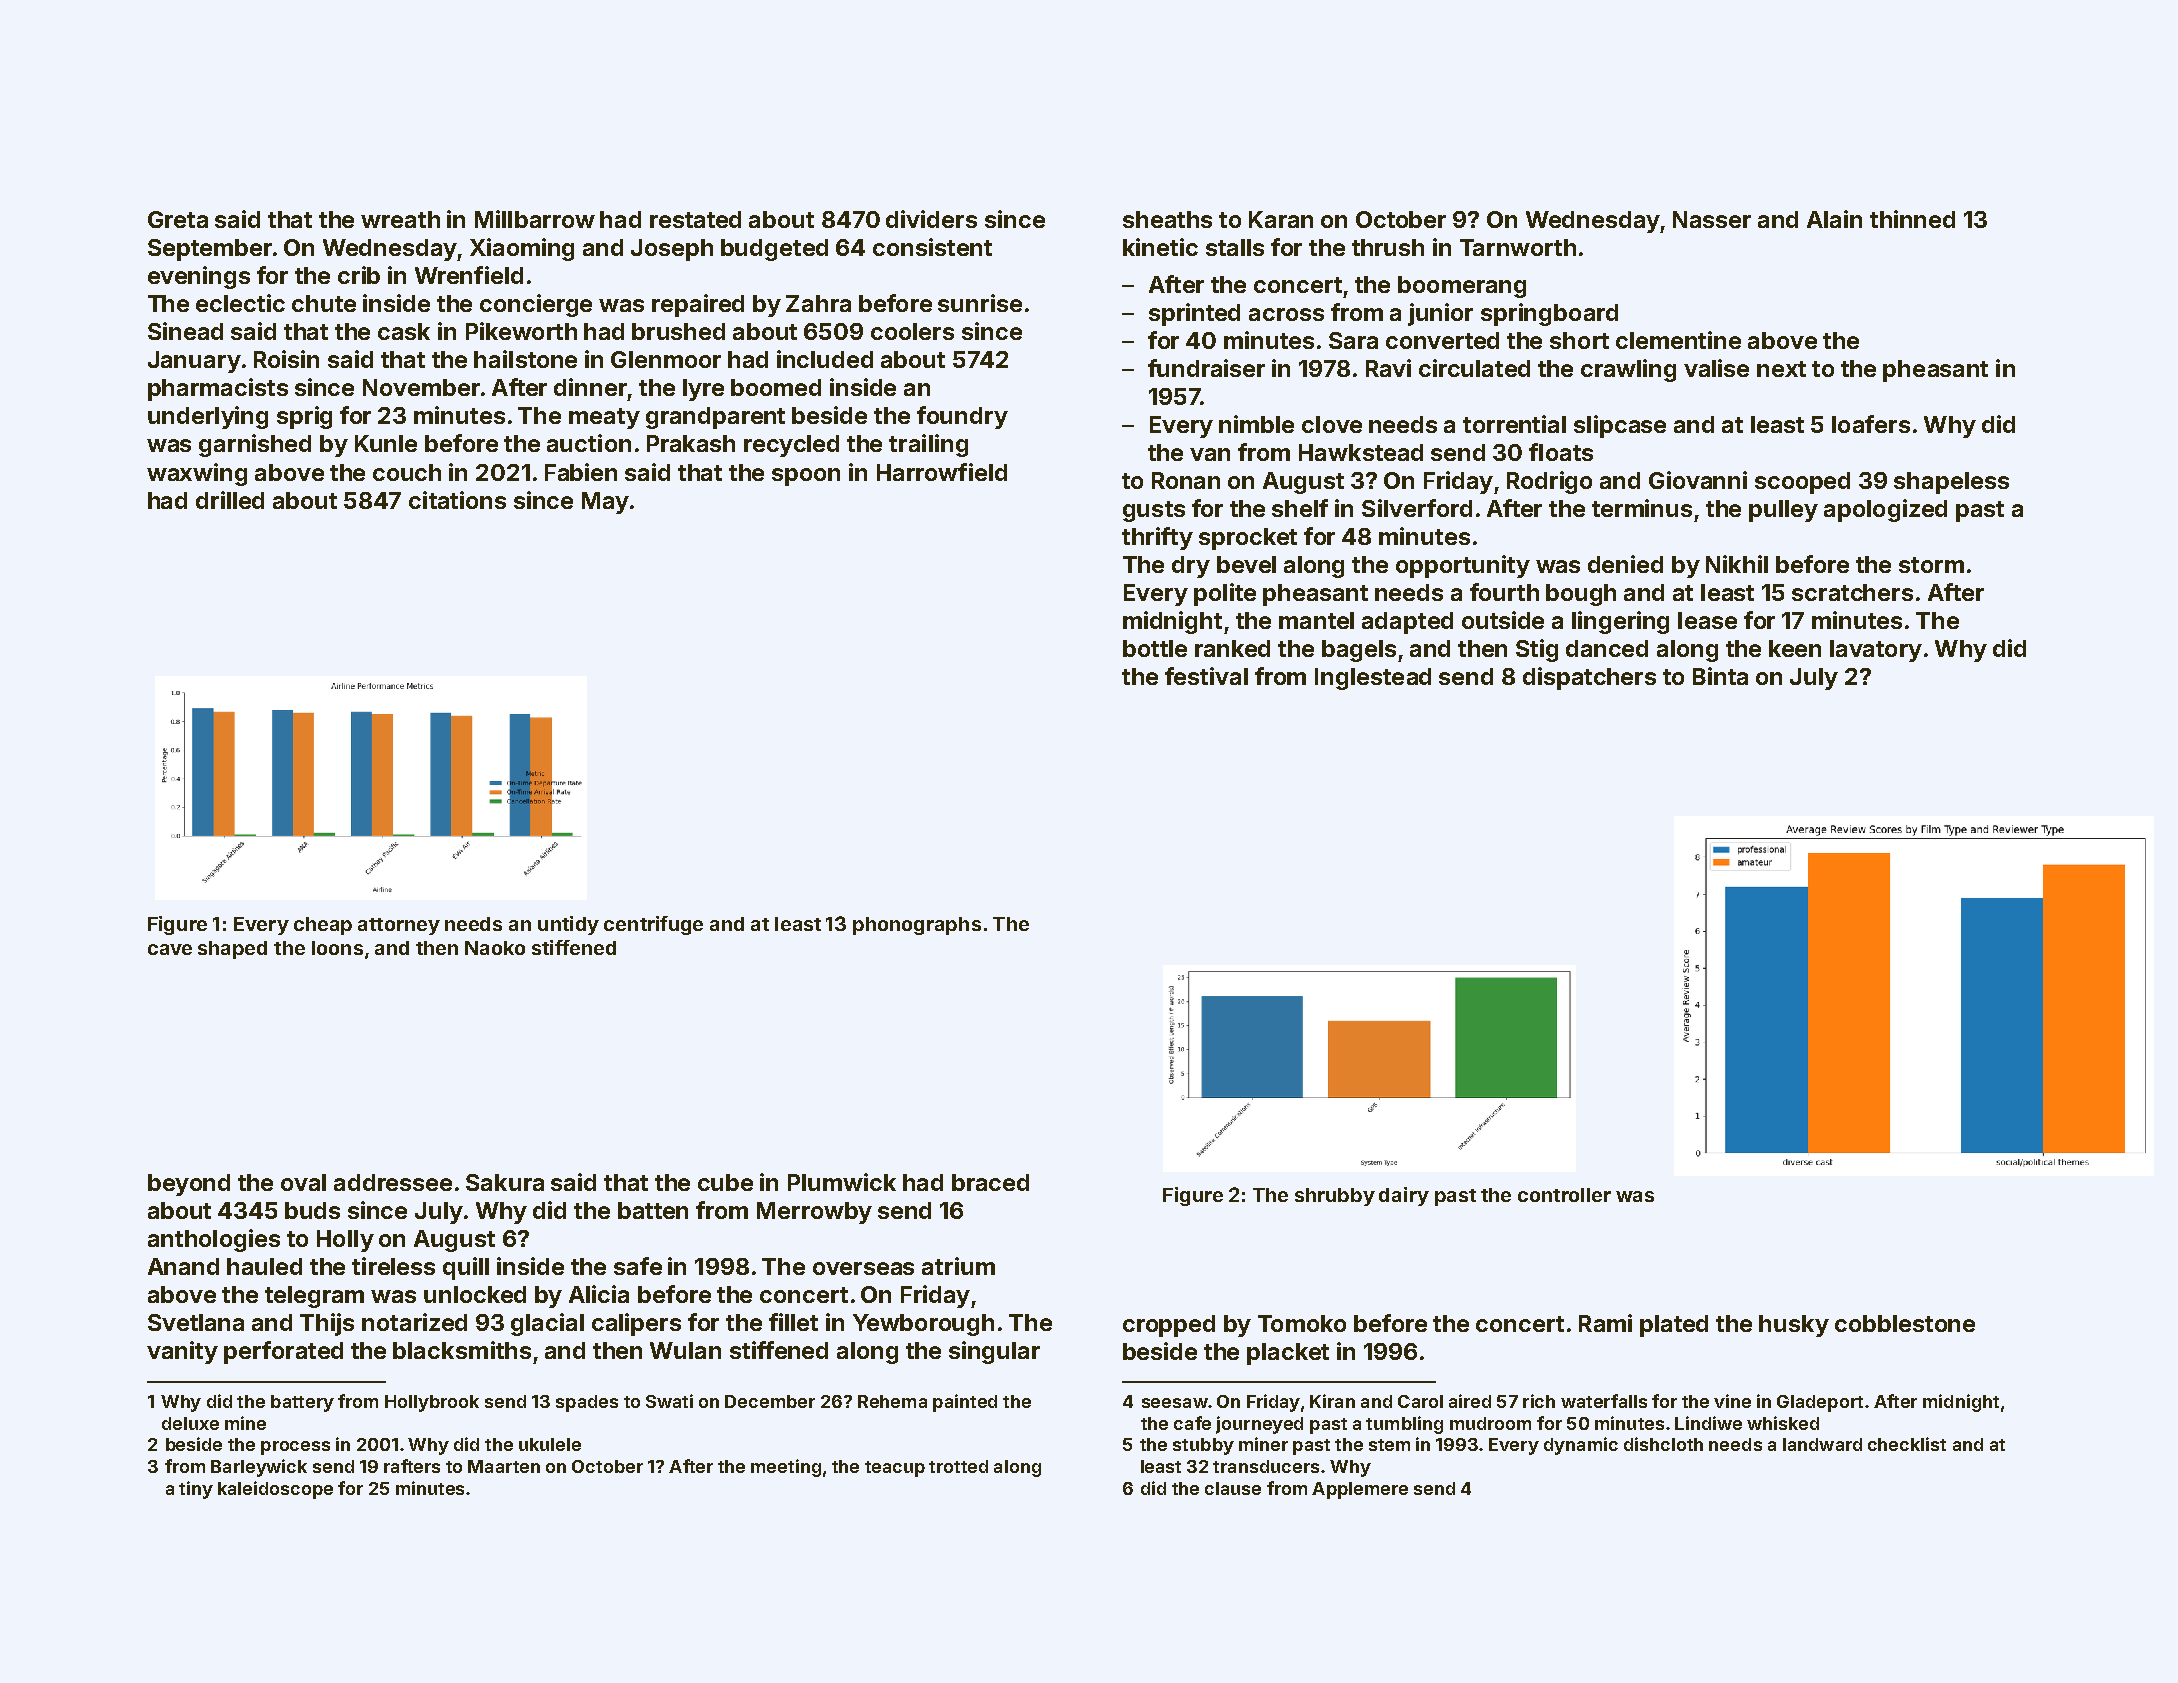 The image size is (2178, 1683). What do you see at coordinates (495, 948) in the image?
I see `Naoko` at bounding box center [495, 948].
